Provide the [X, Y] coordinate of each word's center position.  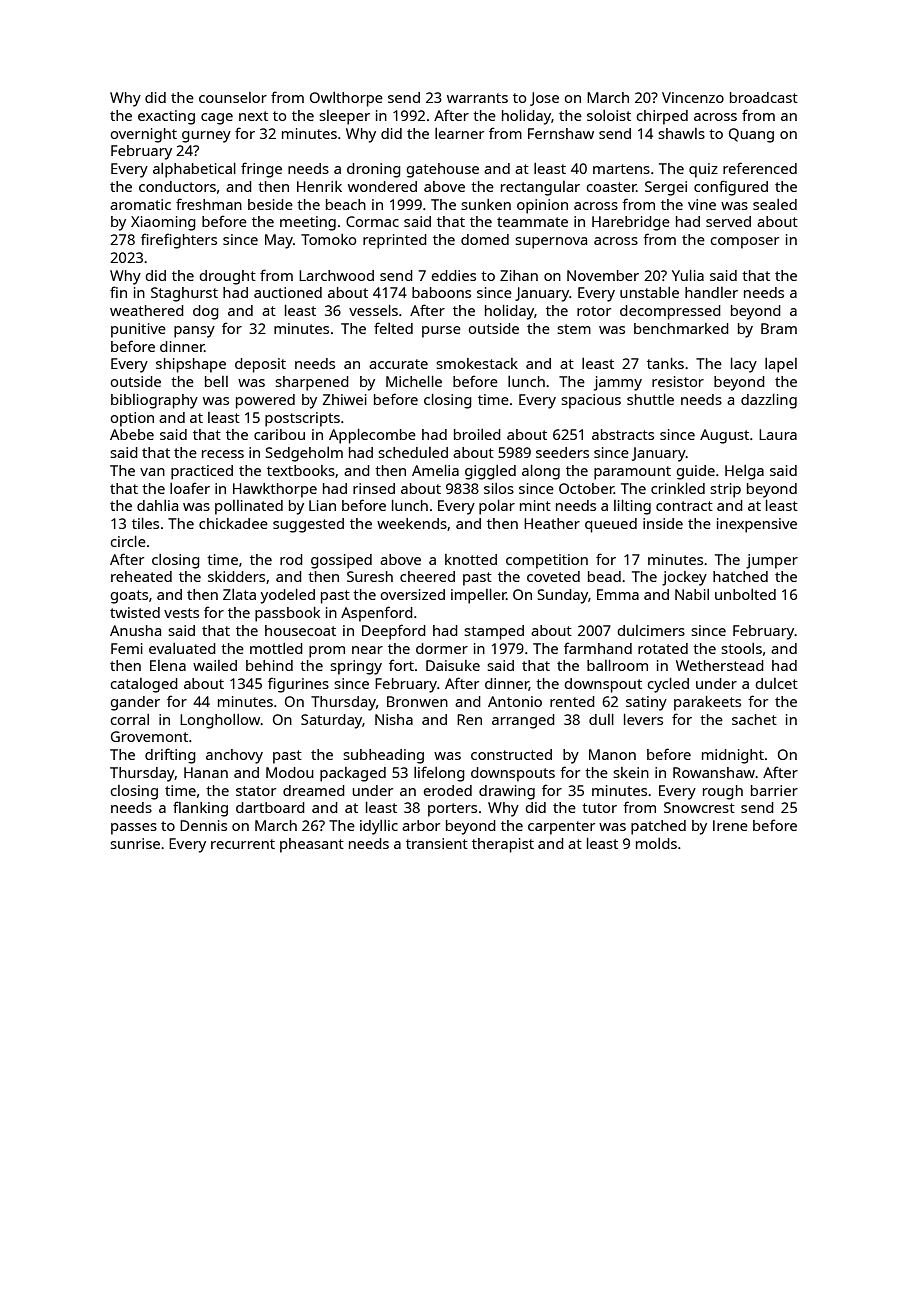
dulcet [776, 683]
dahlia [157, 505]
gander [135, 703]
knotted [471, 559]
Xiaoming [163, 223]
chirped [662, 117]
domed [485, 239]
